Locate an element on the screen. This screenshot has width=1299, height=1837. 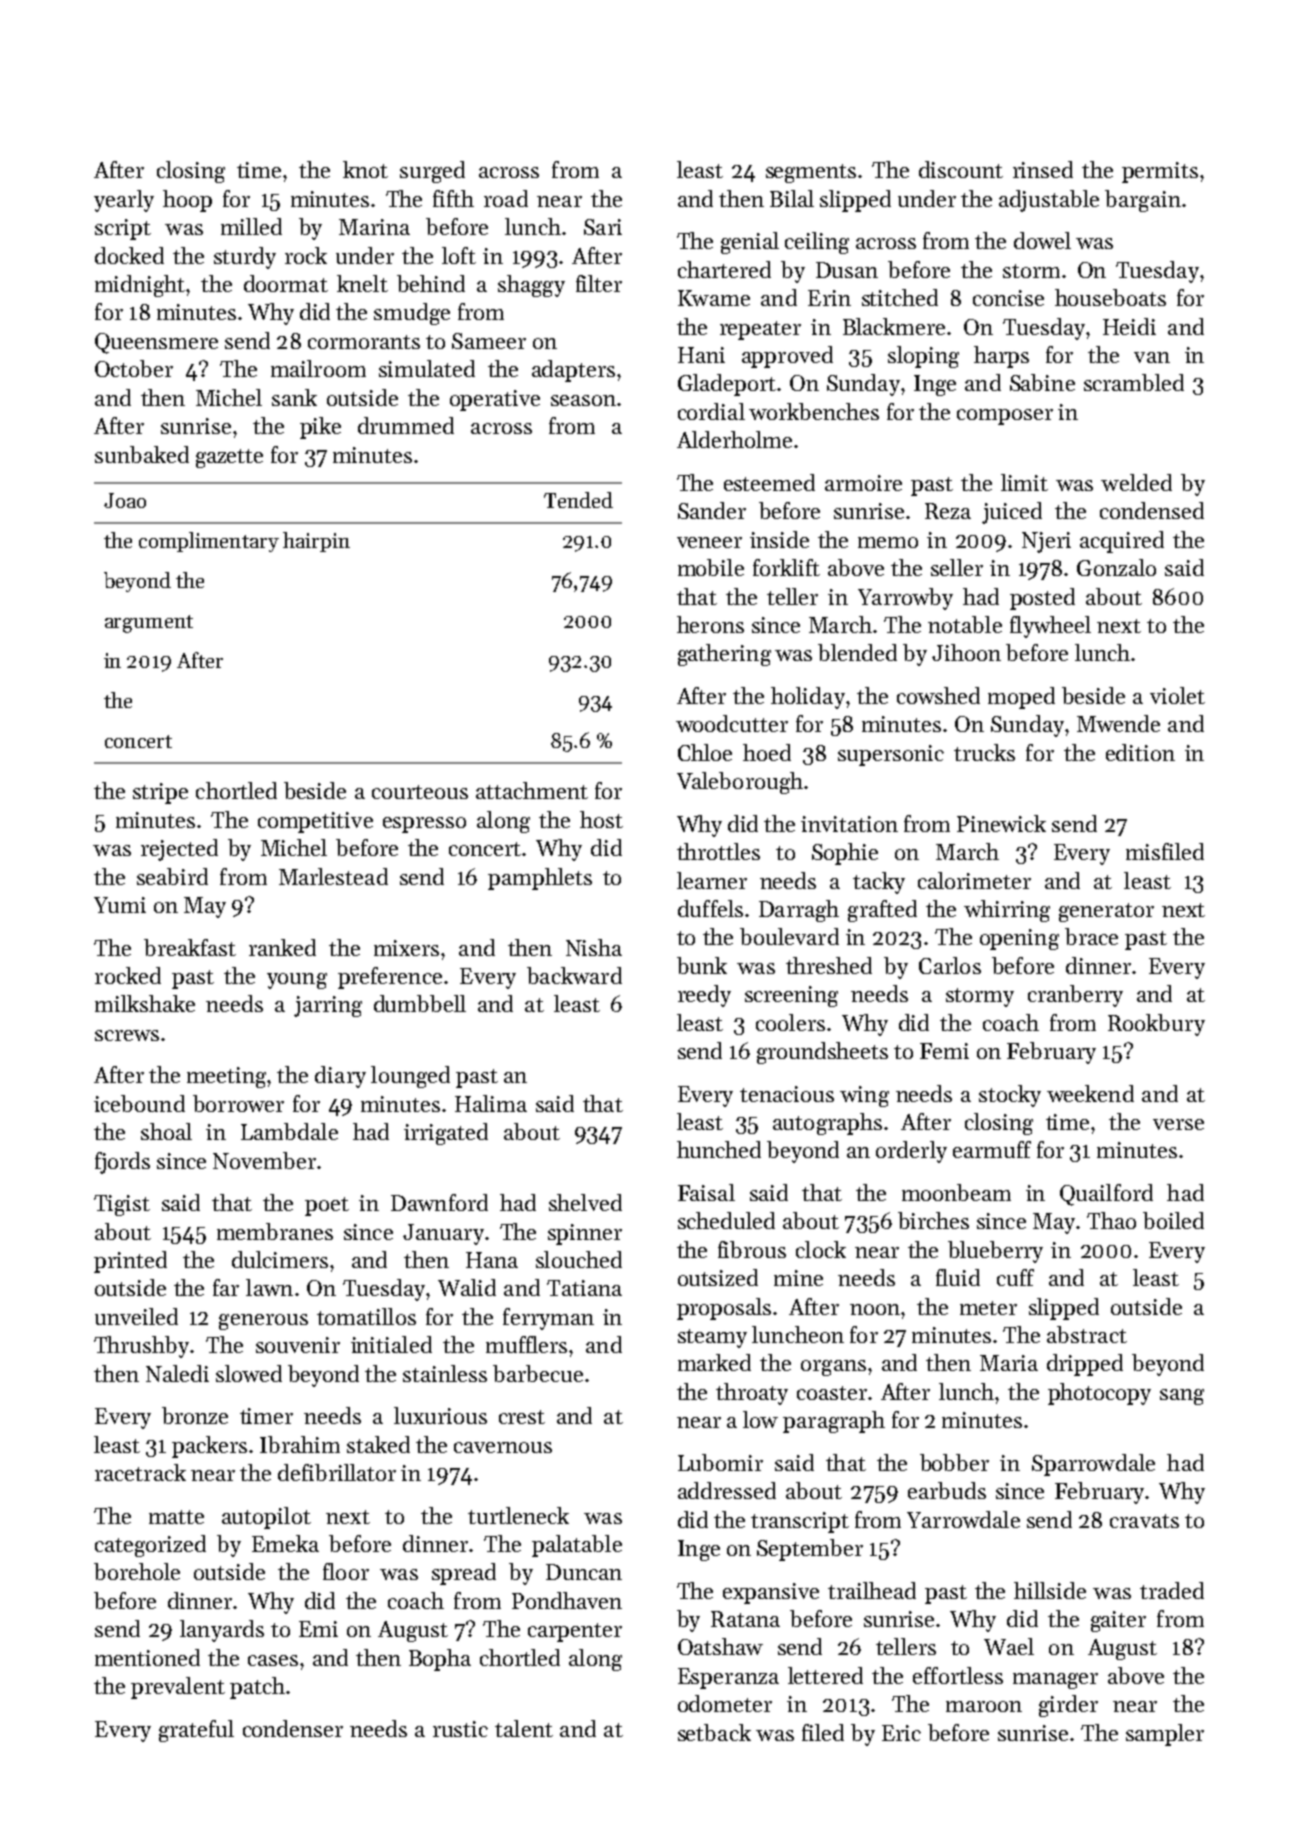
mentioned is located at coordinates (147, 1657).
